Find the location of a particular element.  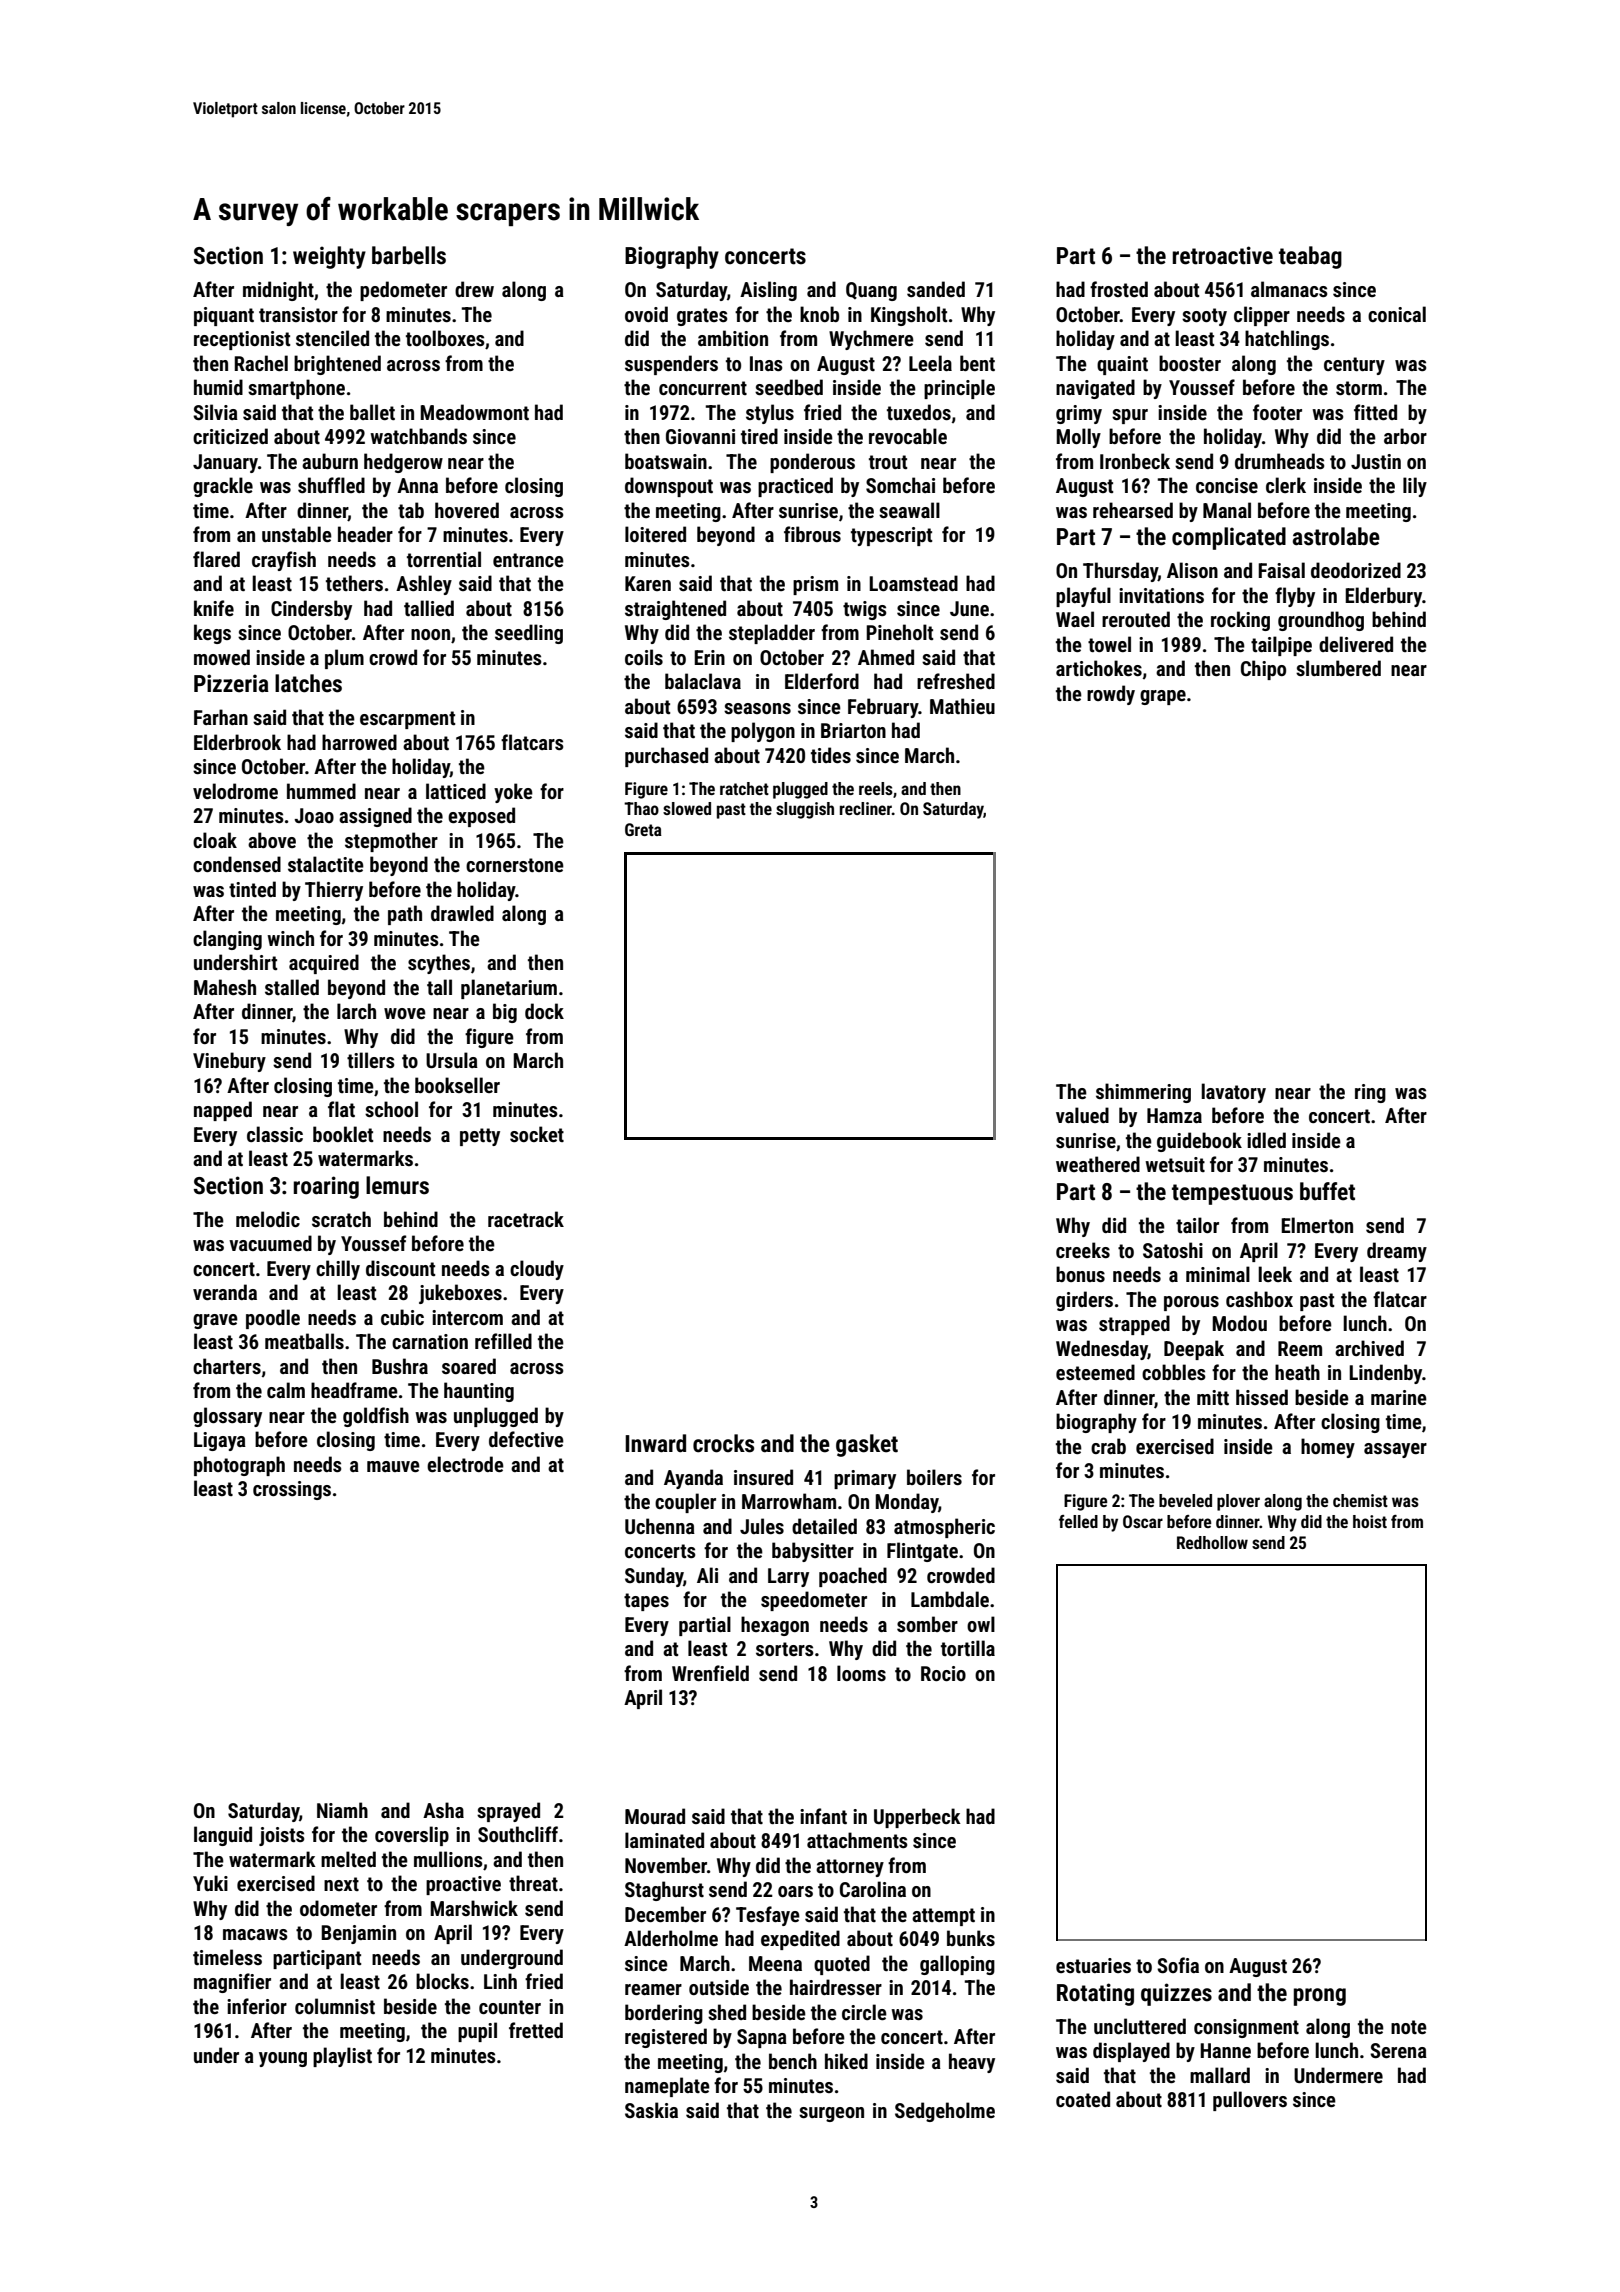

racetrack is located at coordinates (526, 1219).
